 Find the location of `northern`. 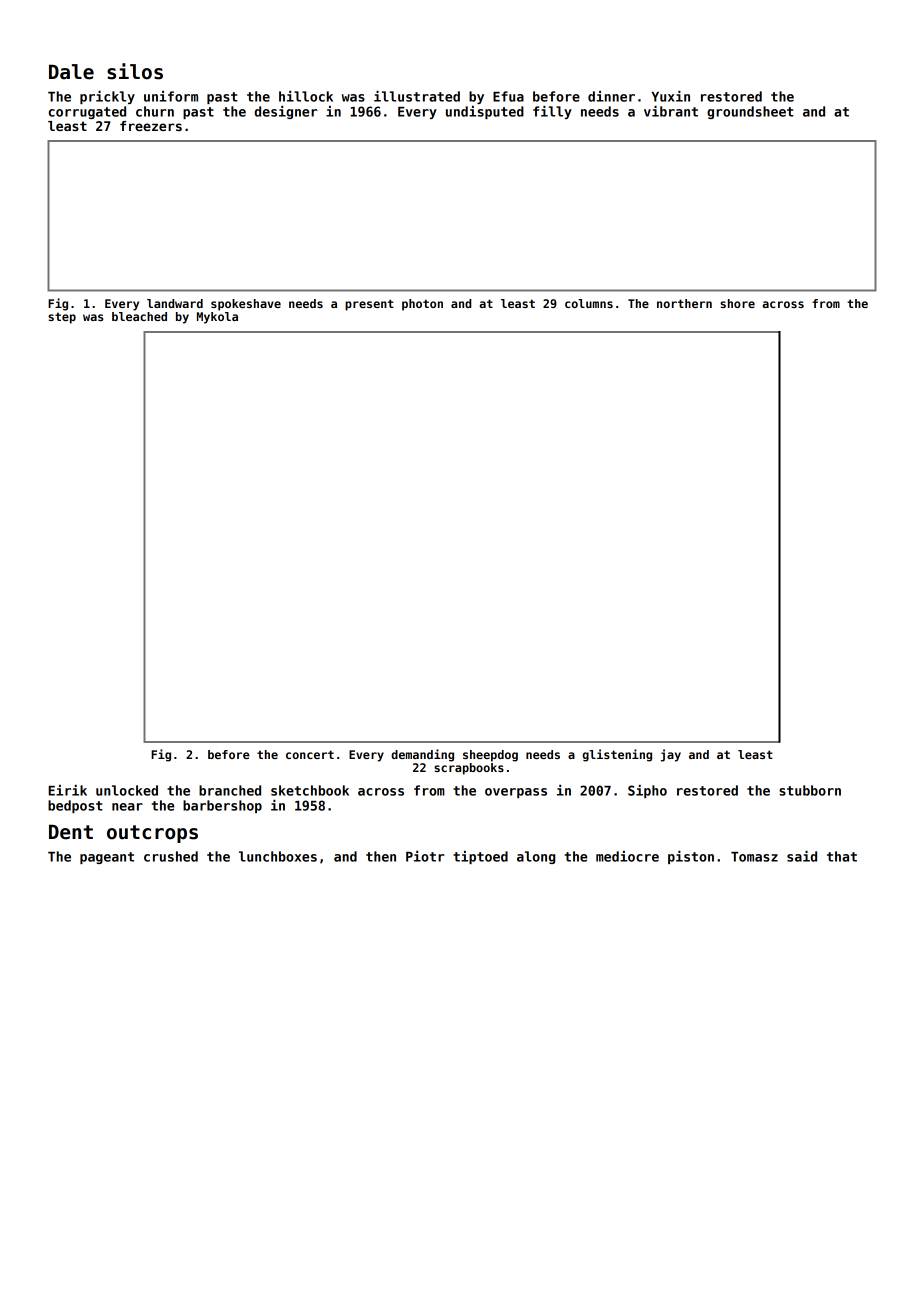

northern is located at coordinates (684, 303).
